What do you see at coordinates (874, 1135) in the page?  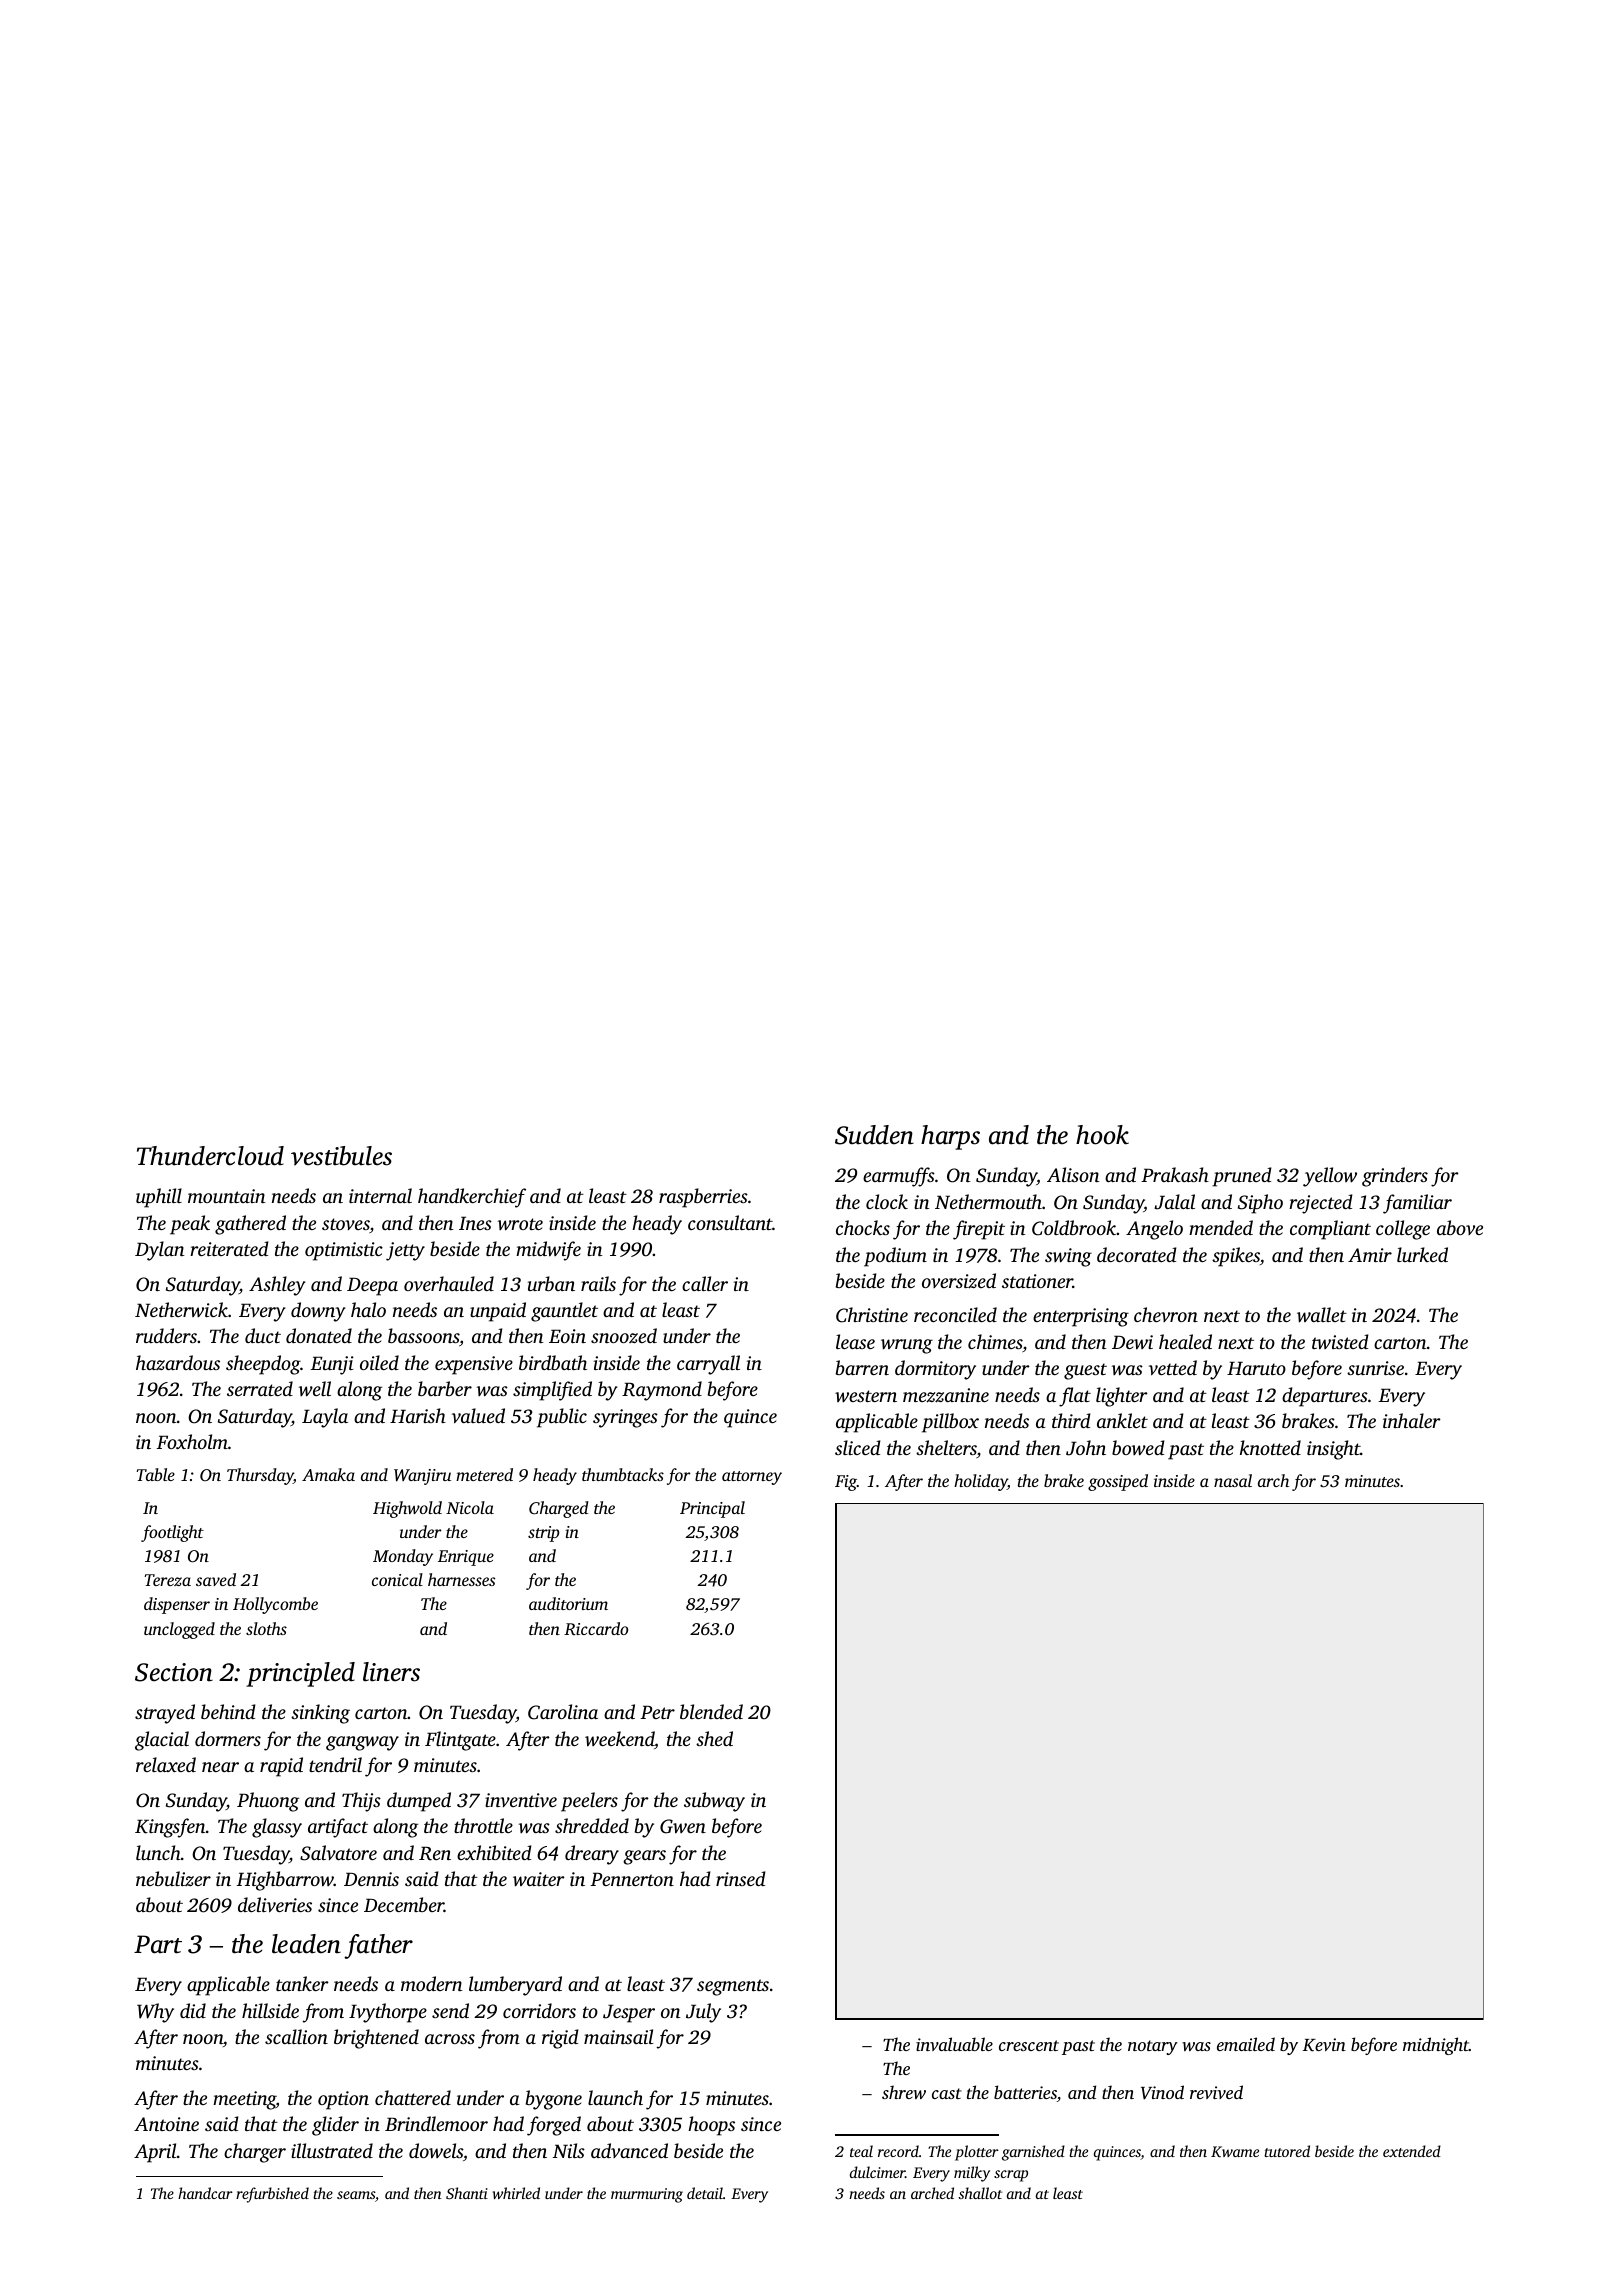 I see `Sudden` at bounding box center [874, 1135].
